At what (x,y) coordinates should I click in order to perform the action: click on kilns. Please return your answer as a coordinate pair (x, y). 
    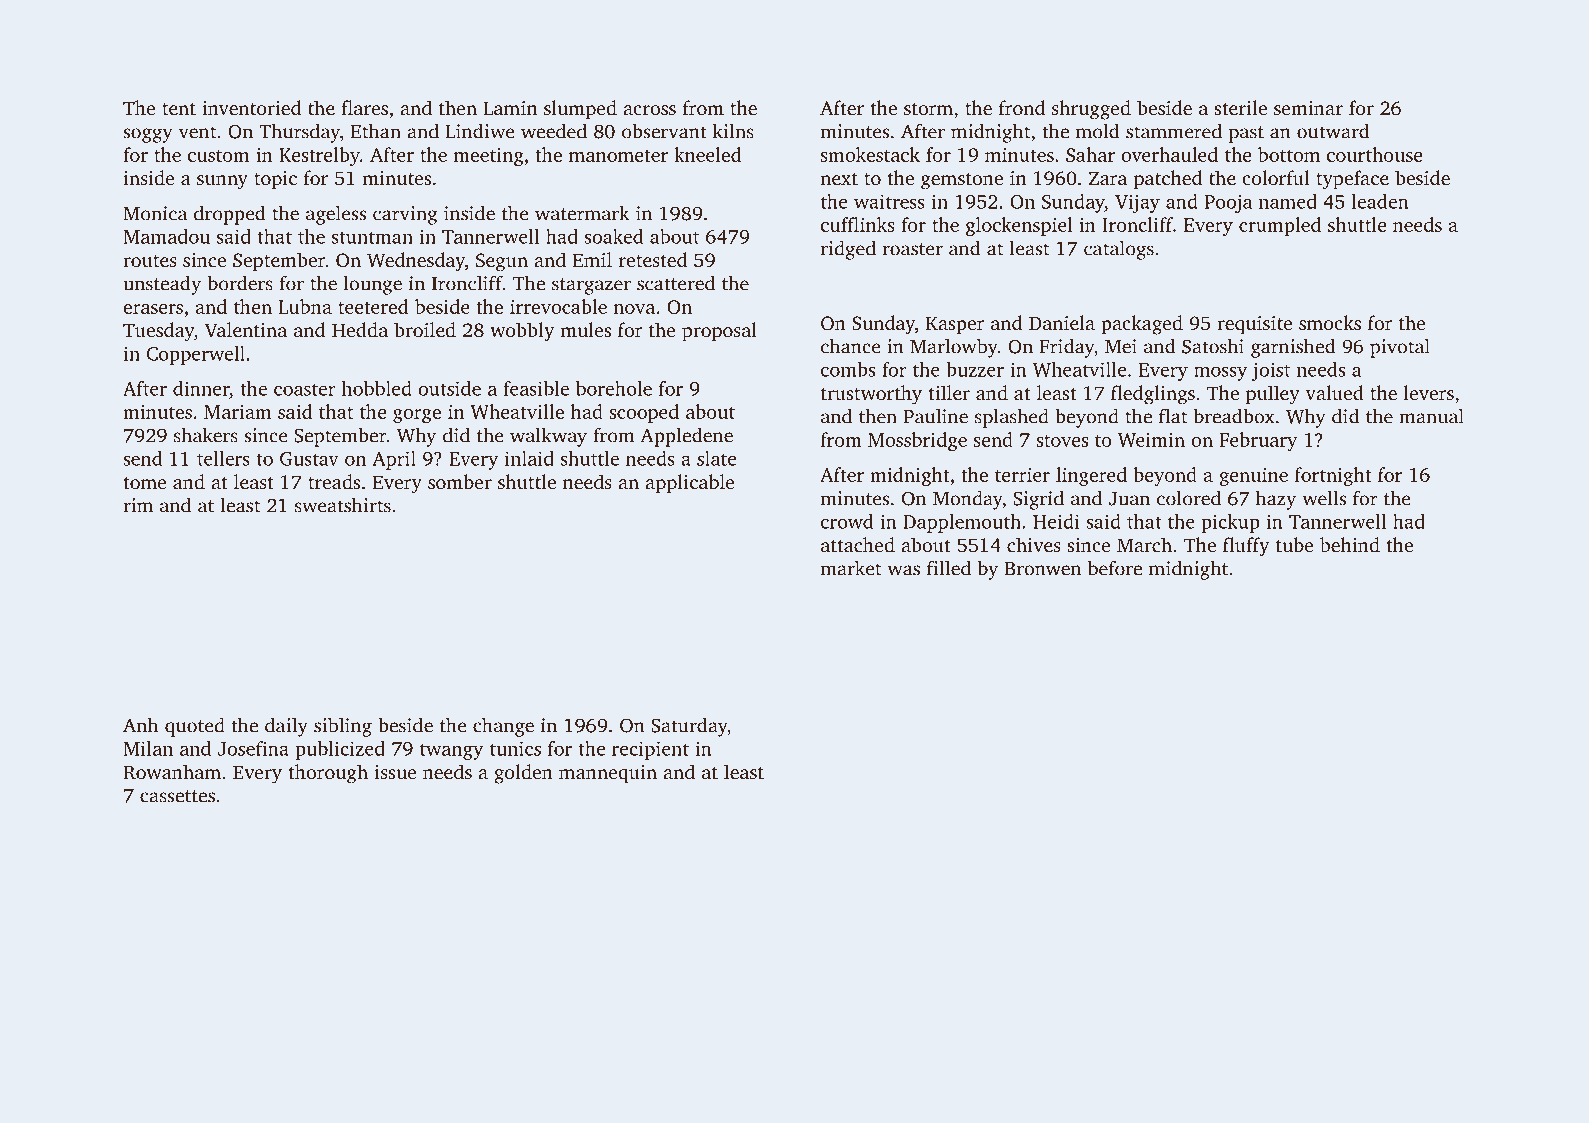
    Looking at the image, I should click on (733, 131).
